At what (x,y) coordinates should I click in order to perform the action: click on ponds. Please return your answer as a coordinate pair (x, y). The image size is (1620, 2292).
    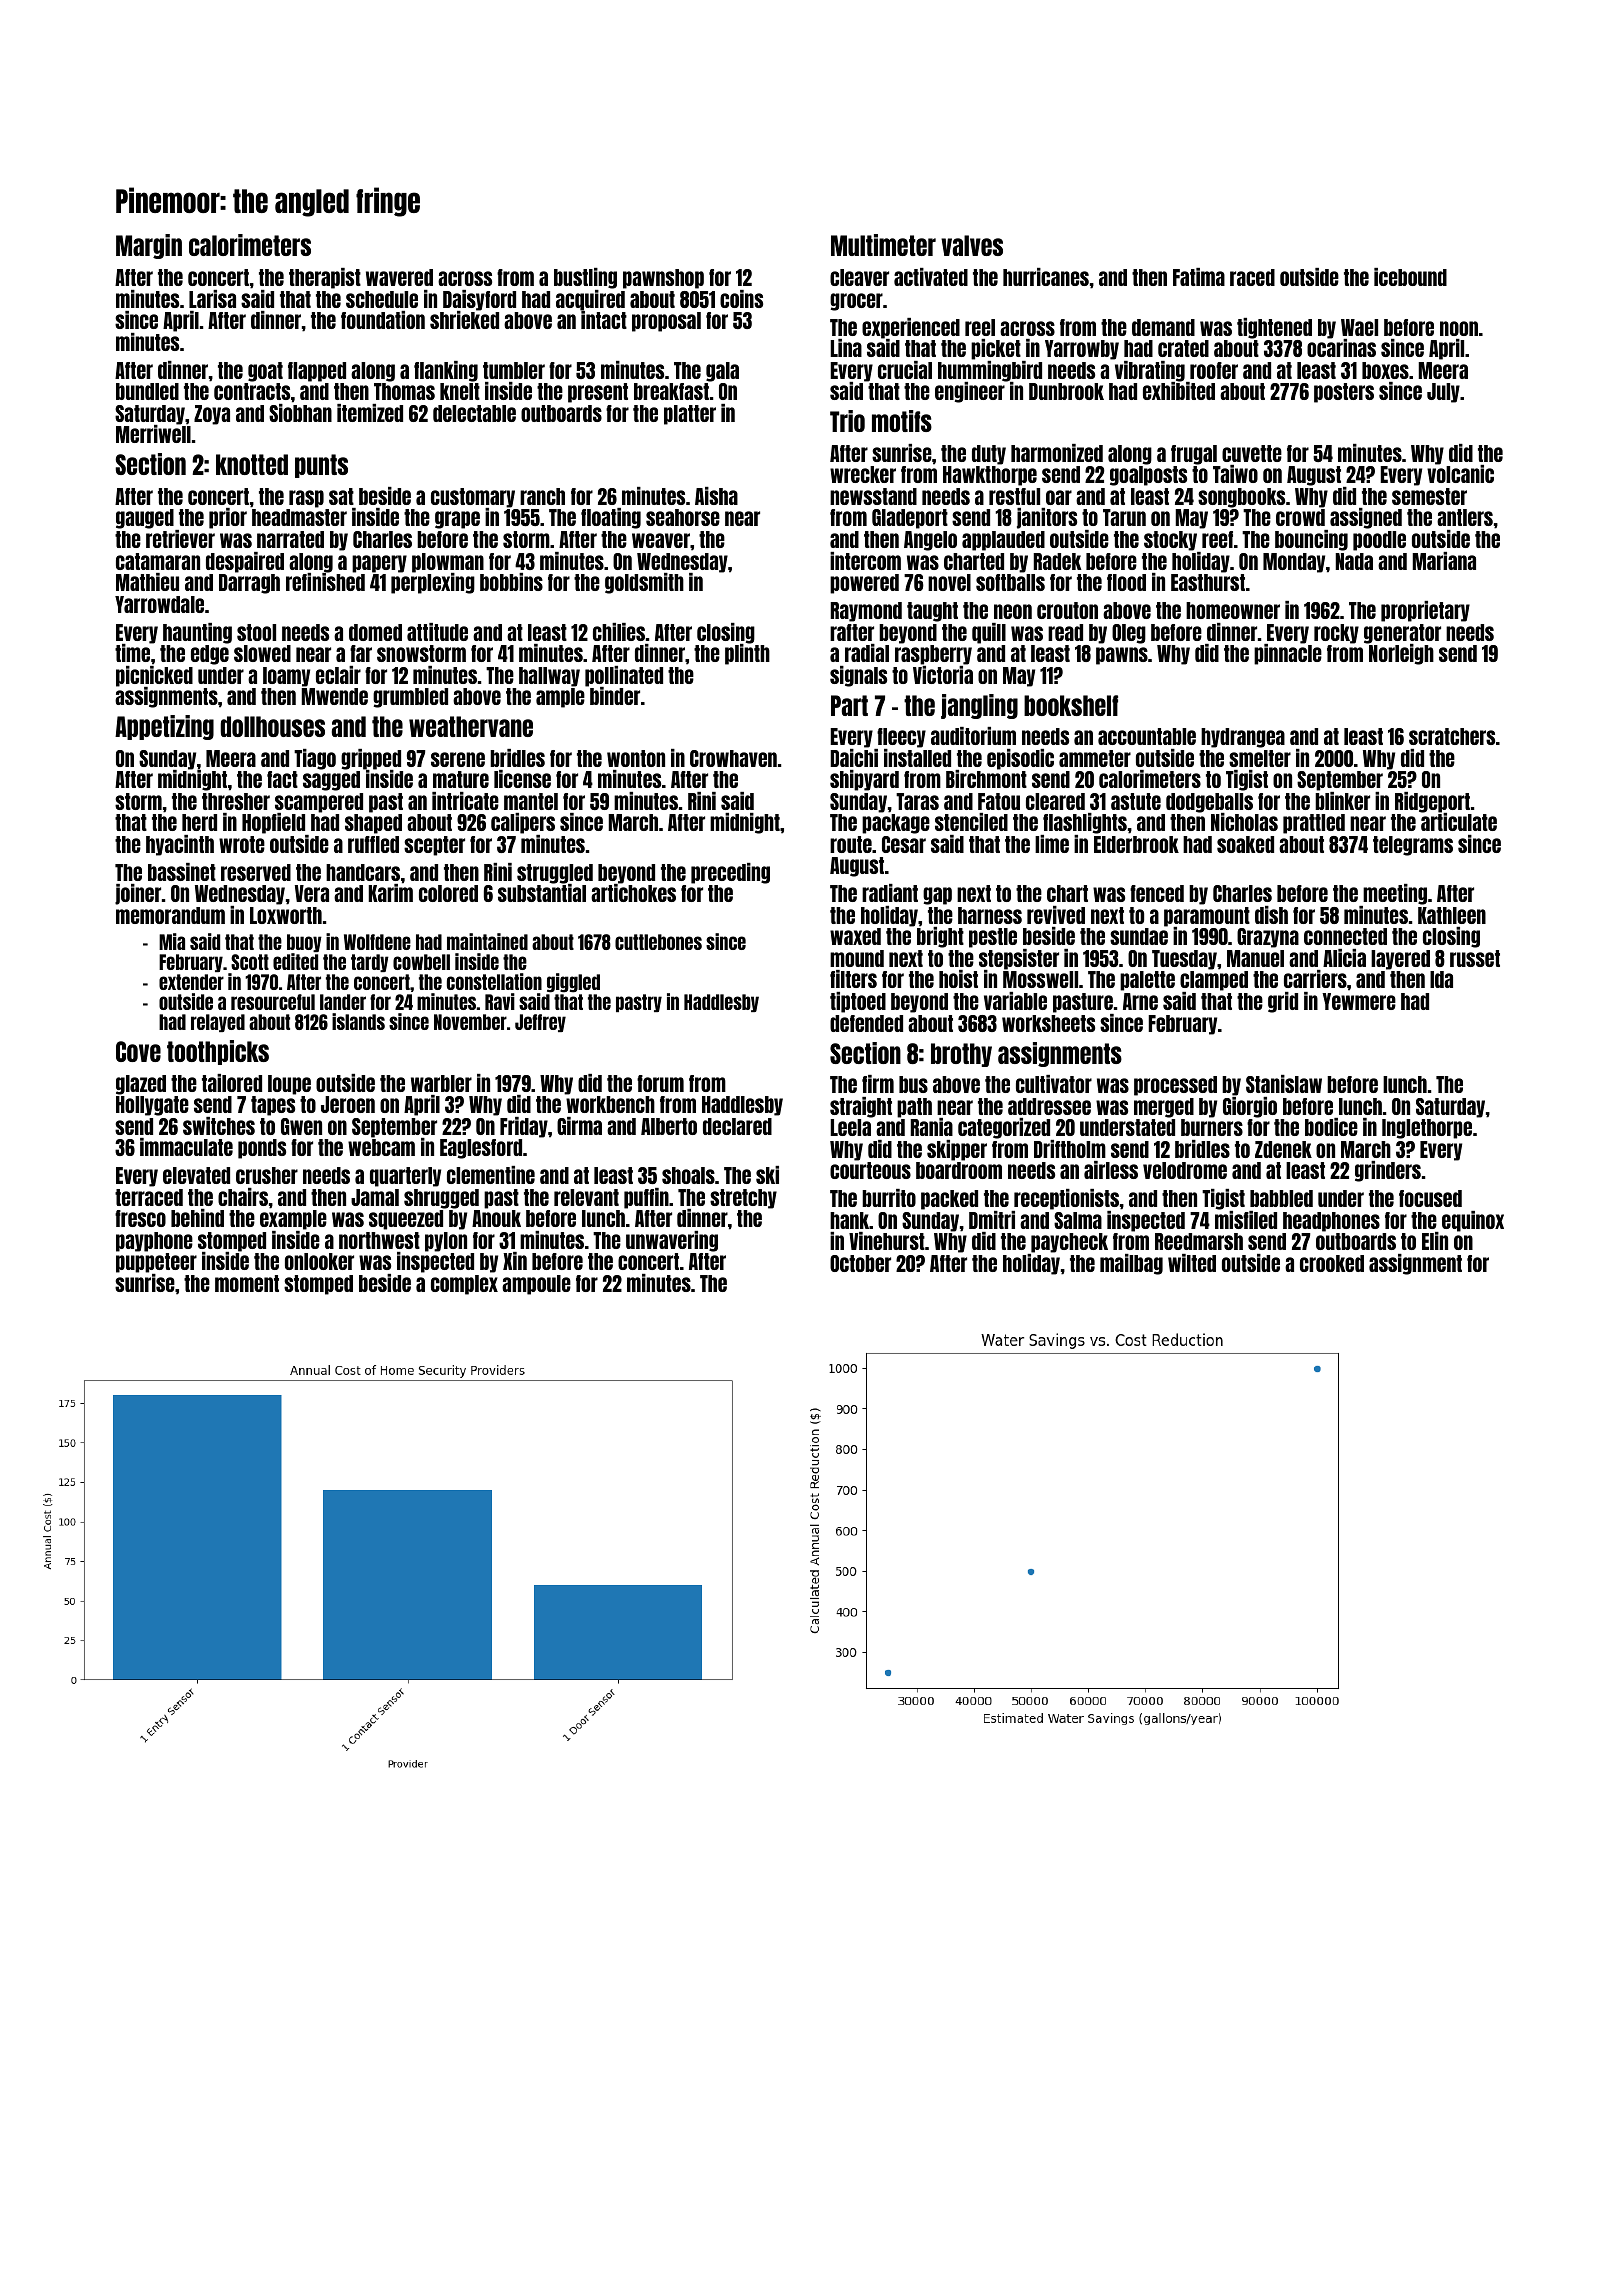
    Looking at the image, I should click on (262, 1149).
